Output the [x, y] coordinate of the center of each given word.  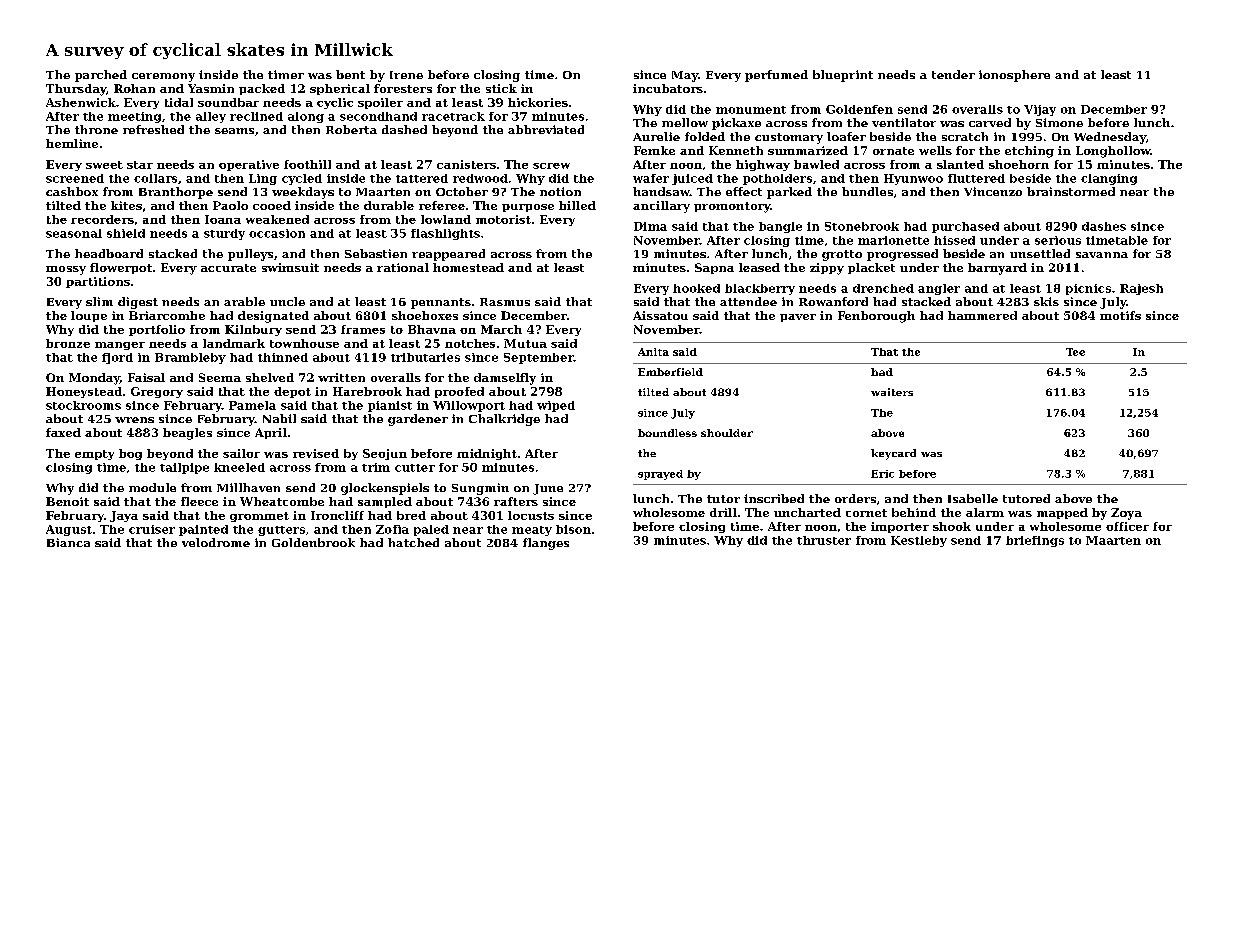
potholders [777, 179]
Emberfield [670, 372]
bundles [867, 191]
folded [705, 136]
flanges [546, 544]
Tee [1075, 352]
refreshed [153, 129]
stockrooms [83, 405]
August [69, 530]
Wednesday [1110, 138]
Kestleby [919, 541]
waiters [892, 392]
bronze [68, 343]
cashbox [72, 191]
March [501, 329]
